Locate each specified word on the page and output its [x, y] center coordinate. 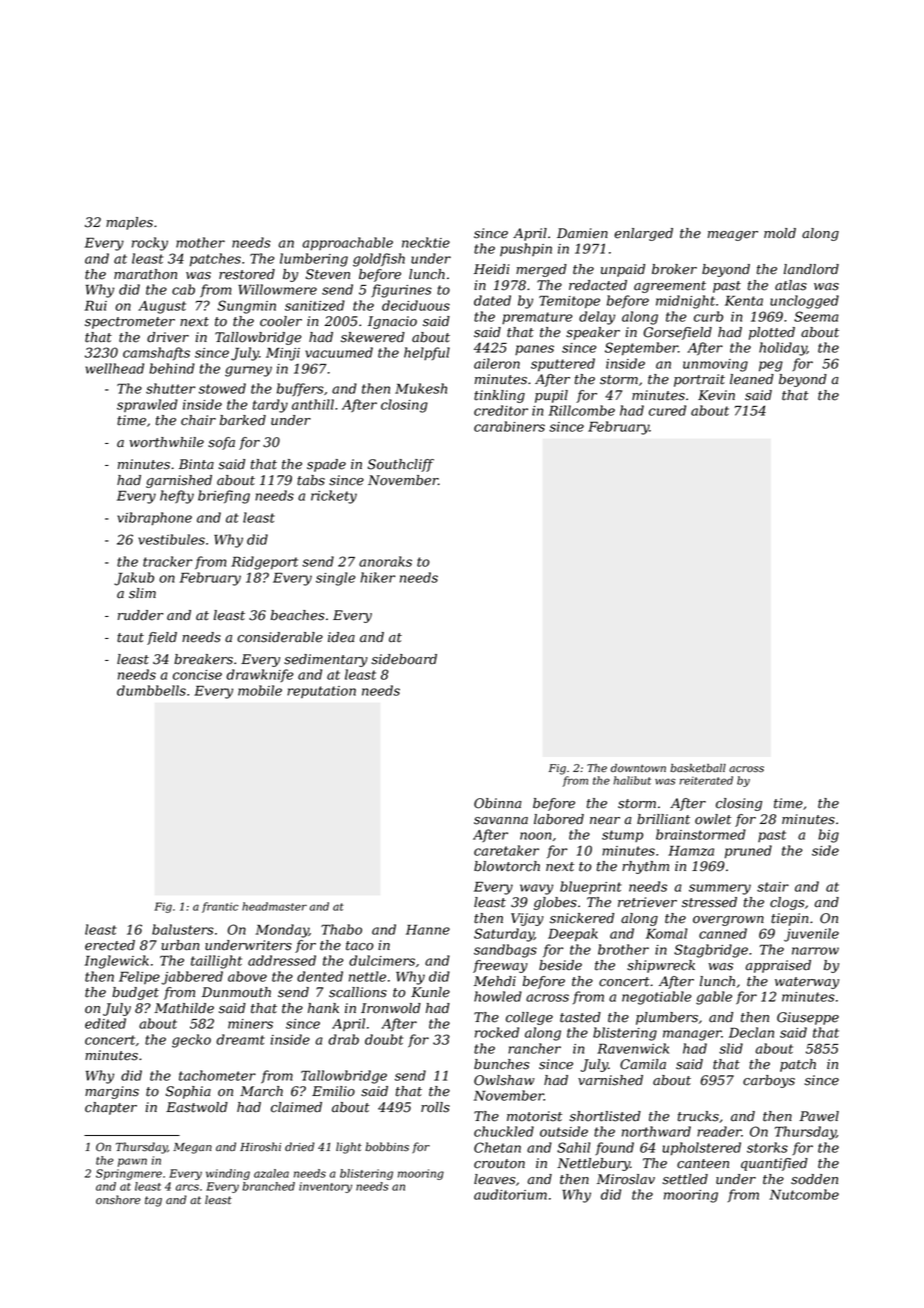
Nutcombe [804, 1194]
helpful [427, 353]
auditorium [510, 1194]
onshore [118, 1200]
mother [200, 242]
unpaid [623, 270]
